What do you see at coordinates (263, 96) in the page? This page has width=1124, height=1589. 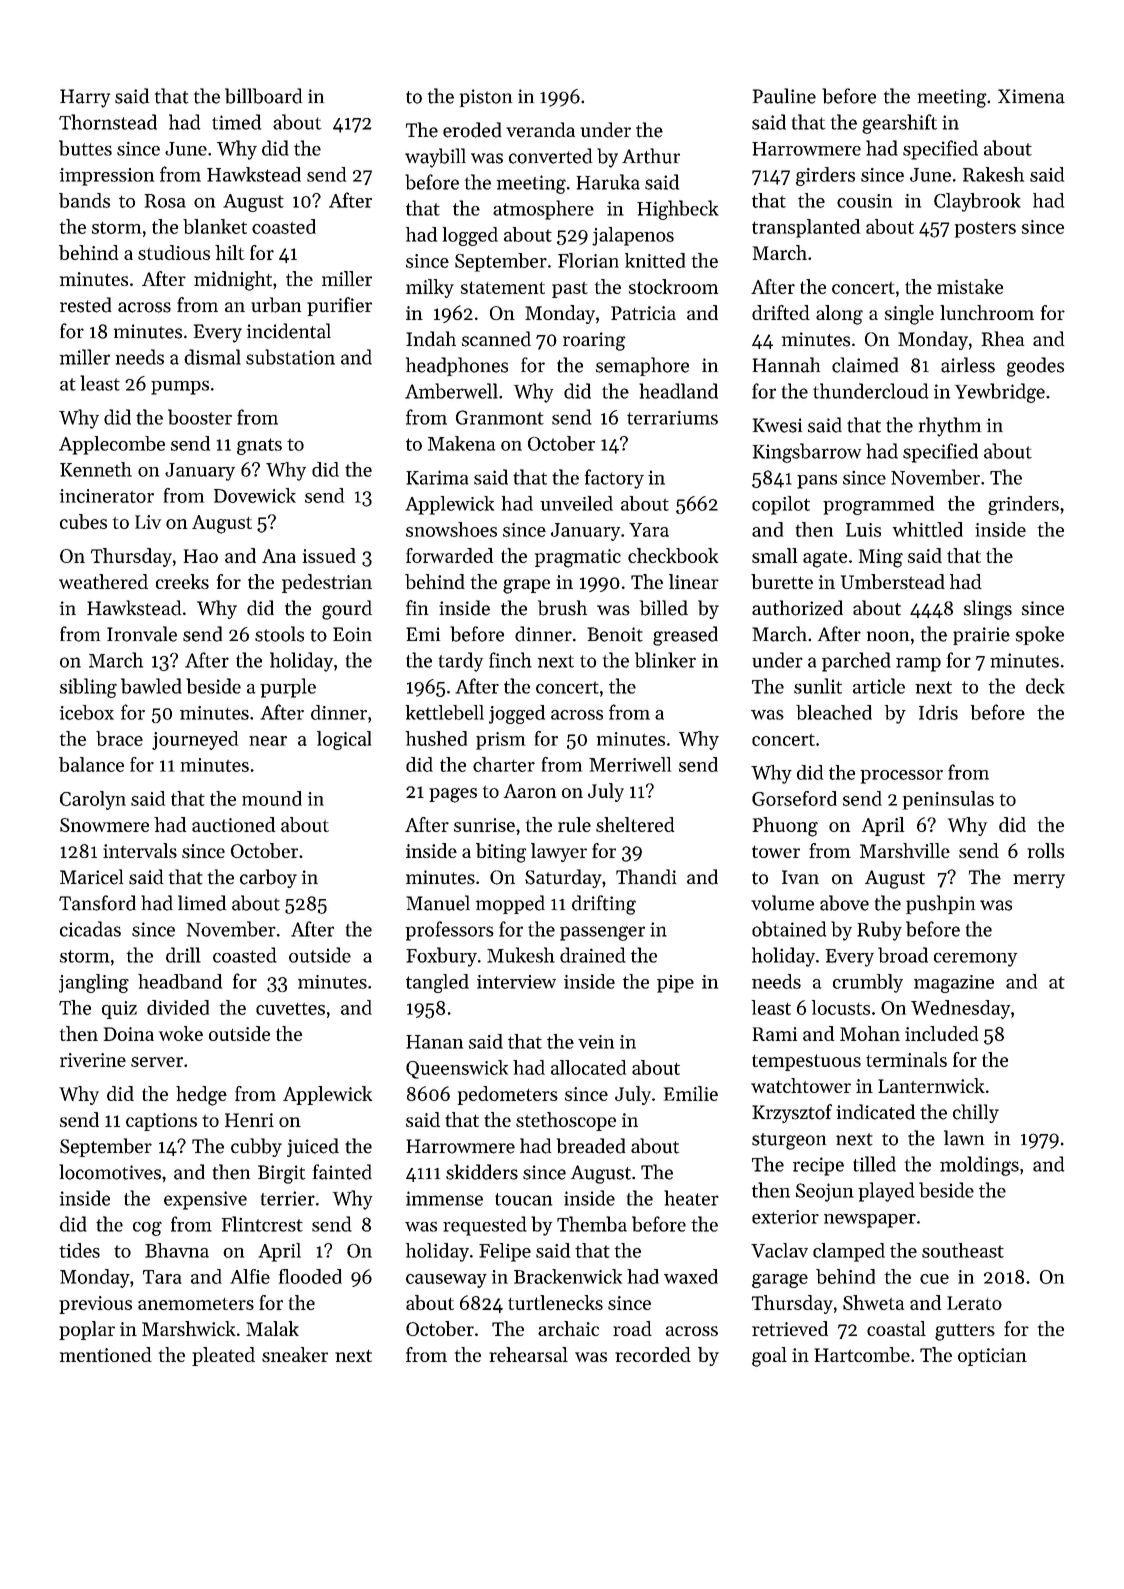 I see `billboard` at bounding box center [263, 96].
